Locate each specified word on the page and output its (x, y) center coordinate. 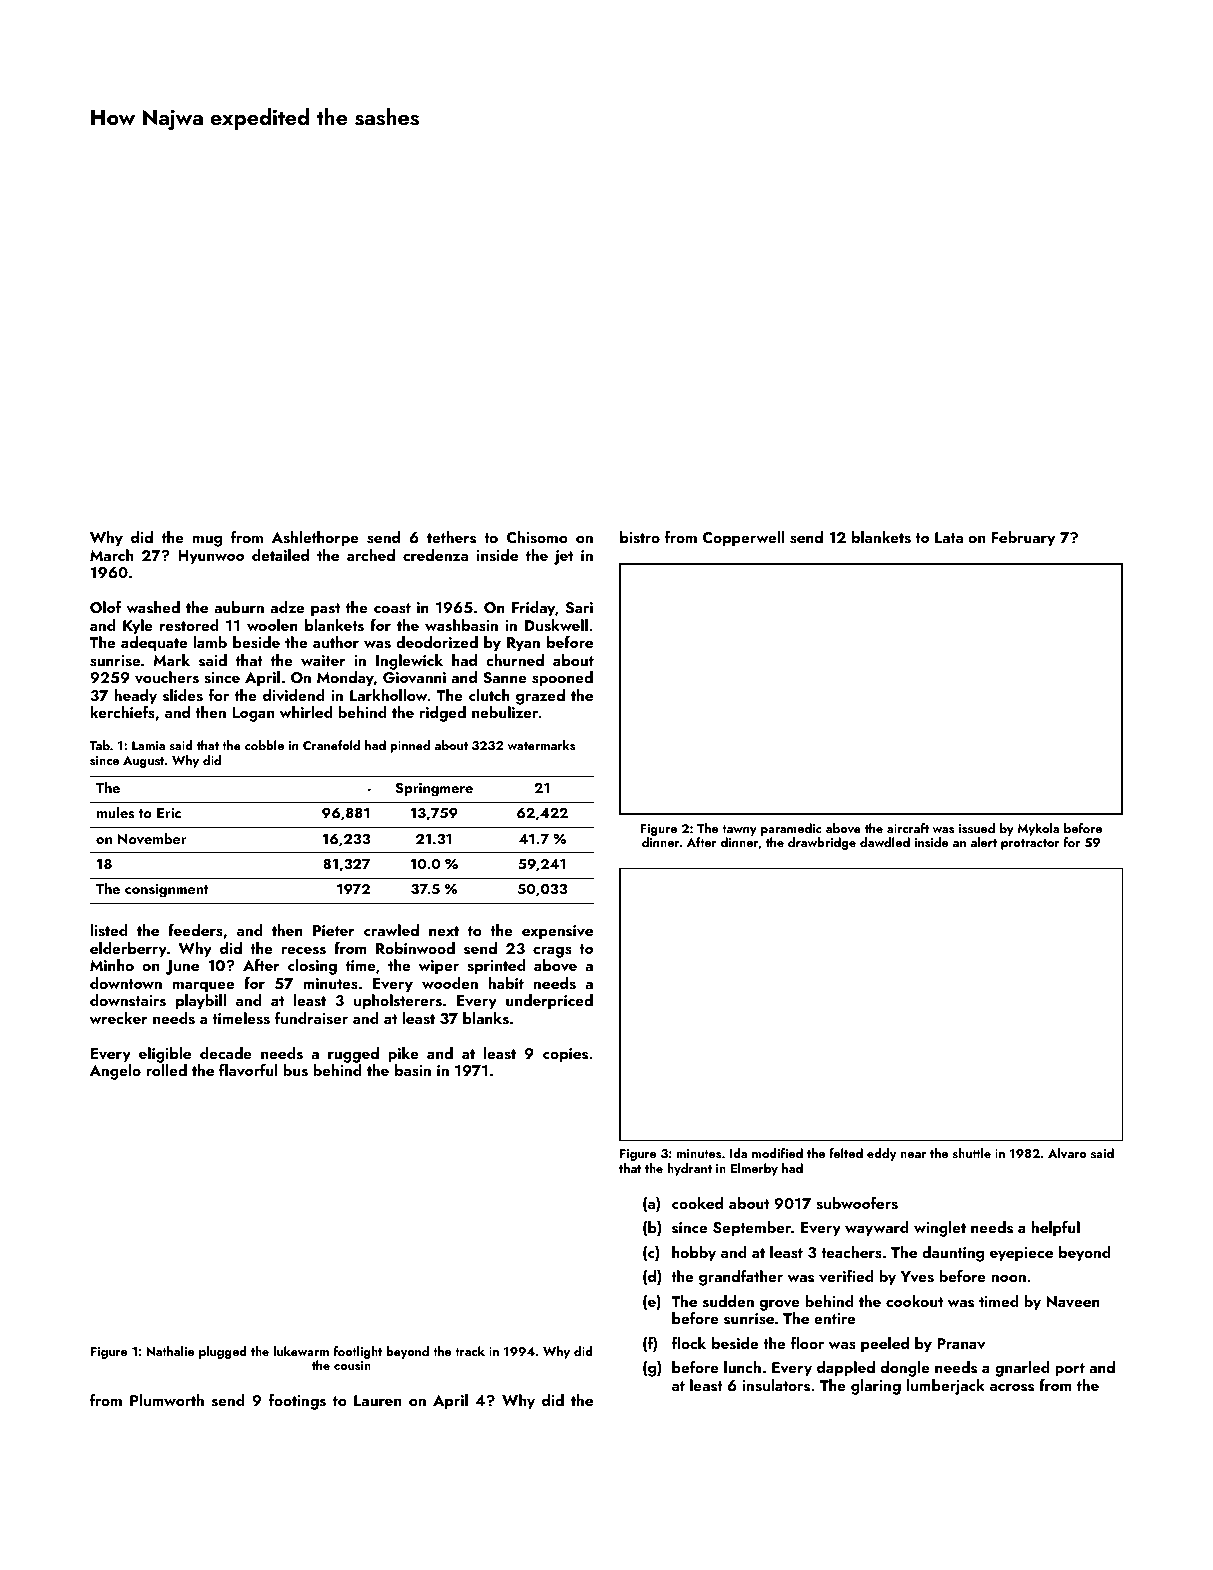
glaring (876, 1387)
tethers (451, 537)
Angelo (115, 1072)
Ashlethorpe (315, 539)
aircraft (908, 828)
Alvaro (1067, 1153)
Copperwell (744, 539)
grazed (540, 697)
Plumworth (167, 1400)
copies (565, 1055)
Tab (100, 745)
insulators (776, 1385)
